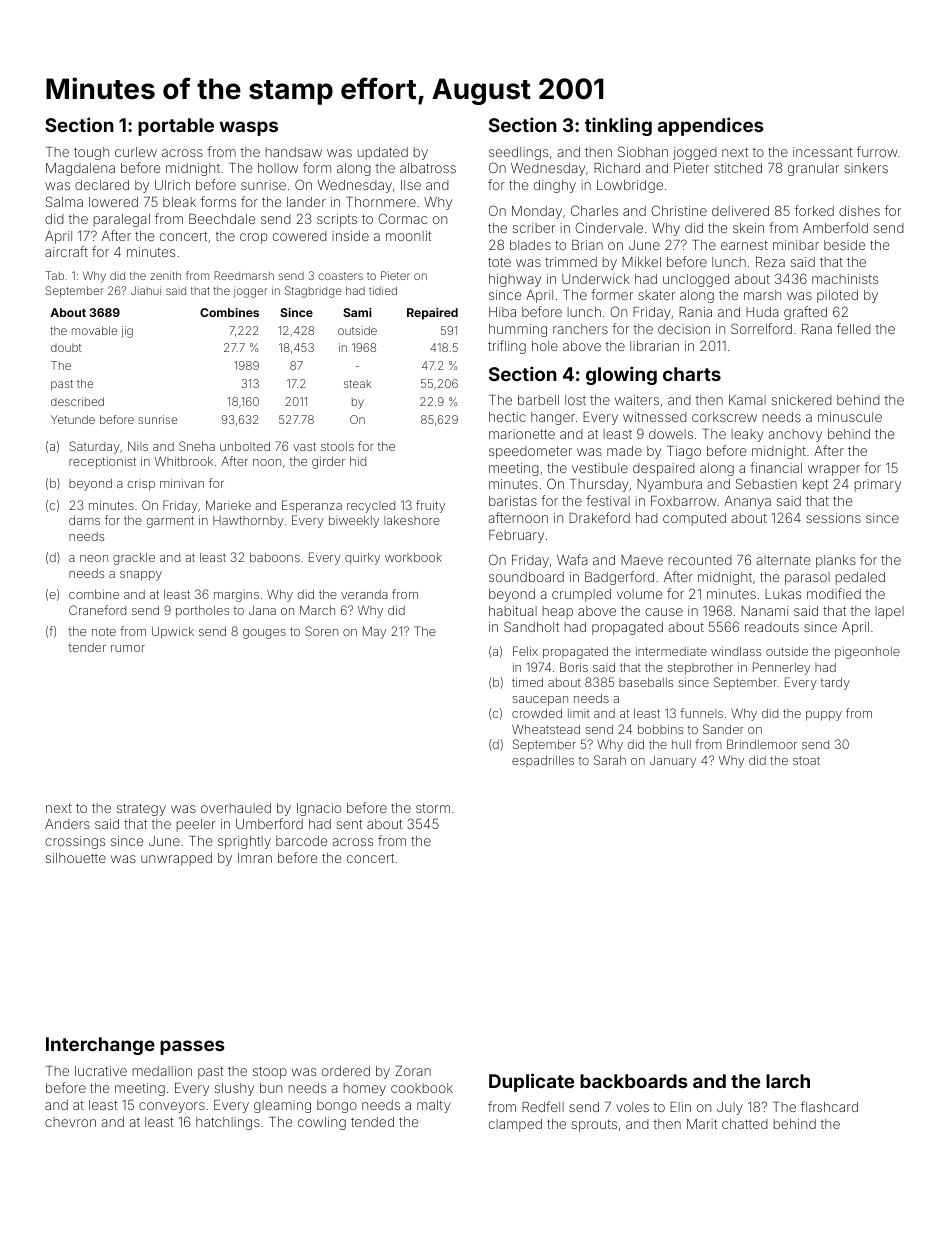 The height and width of the document is (1233, 952). What do you see at coordinates (248, 522) in the document?
I see `Hawthornby` at bounding box center [248, 522].
